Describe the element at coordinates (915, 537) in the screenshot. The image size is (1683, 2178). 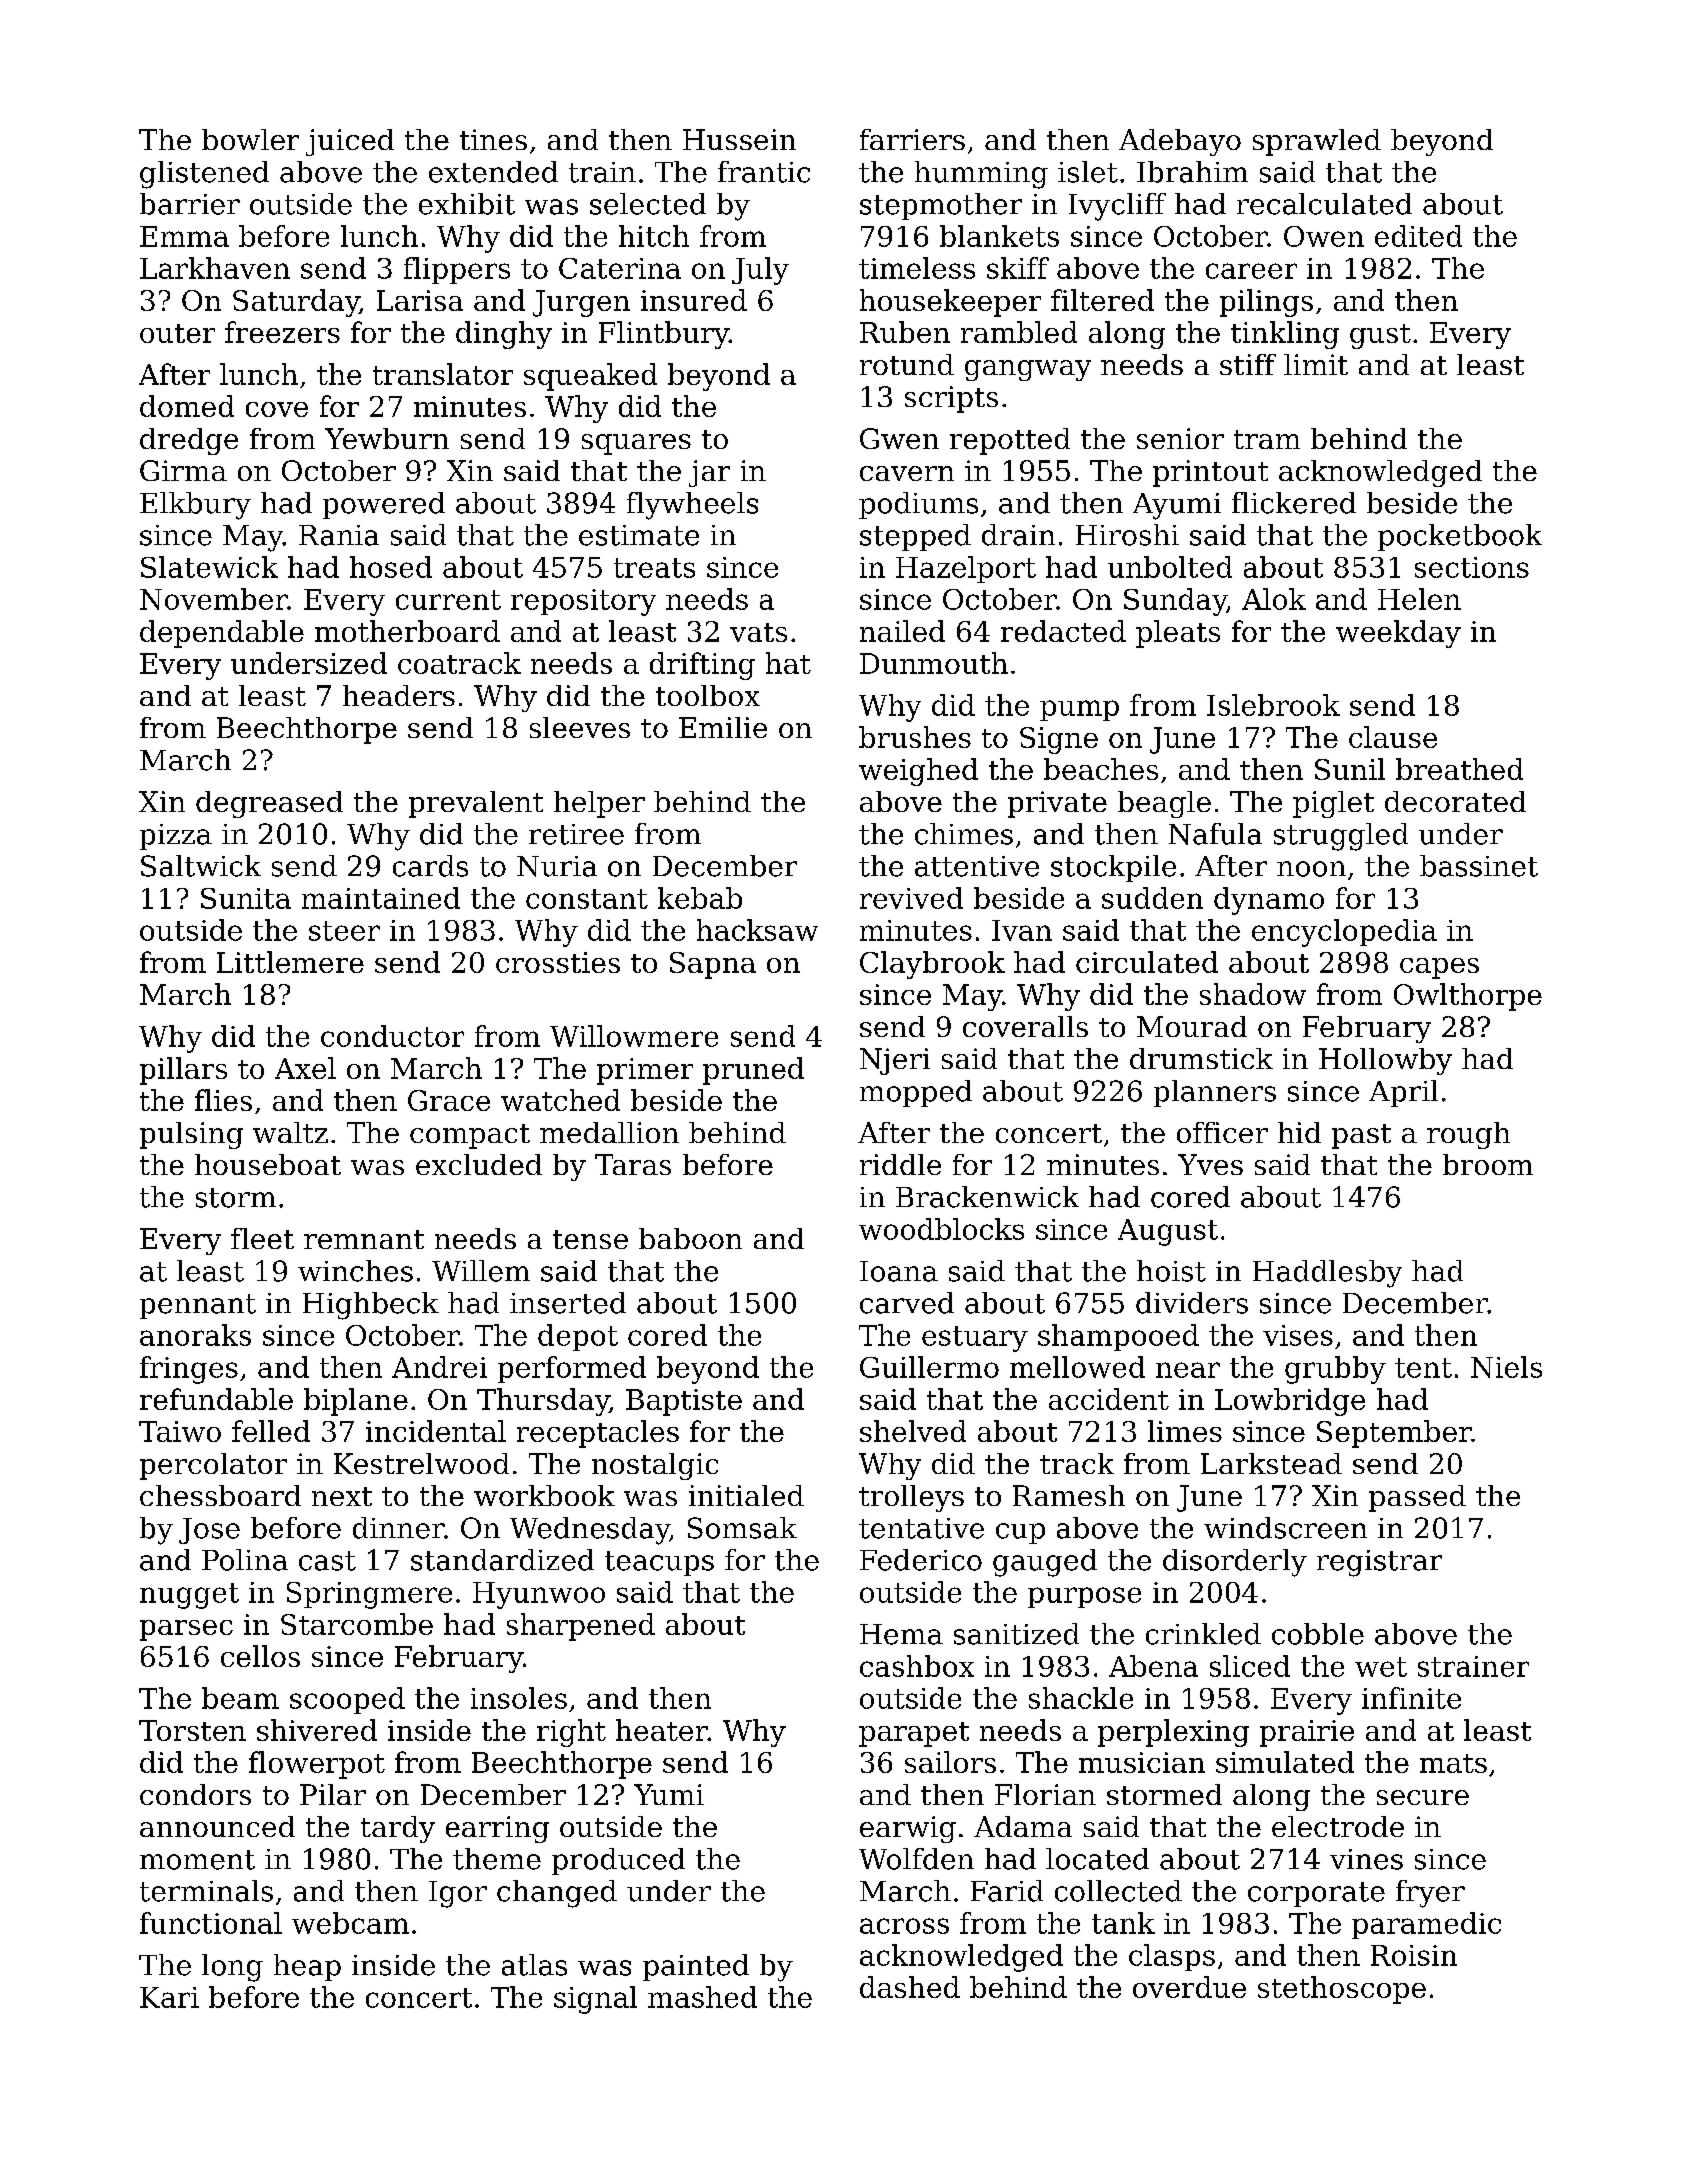
I see `stepped` at that location.
